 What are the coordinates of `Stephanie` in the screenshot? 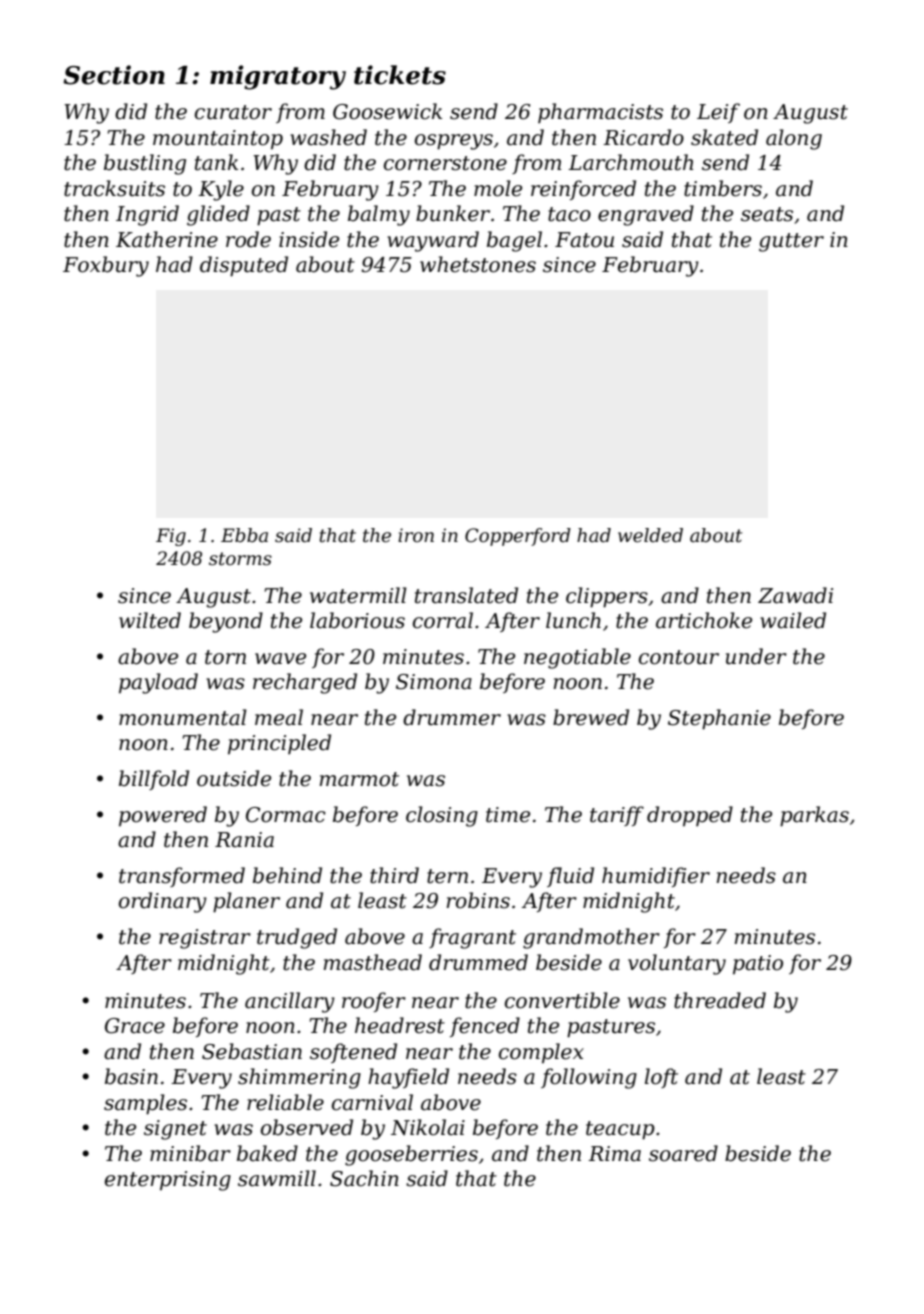 It's located at (719, 719).
